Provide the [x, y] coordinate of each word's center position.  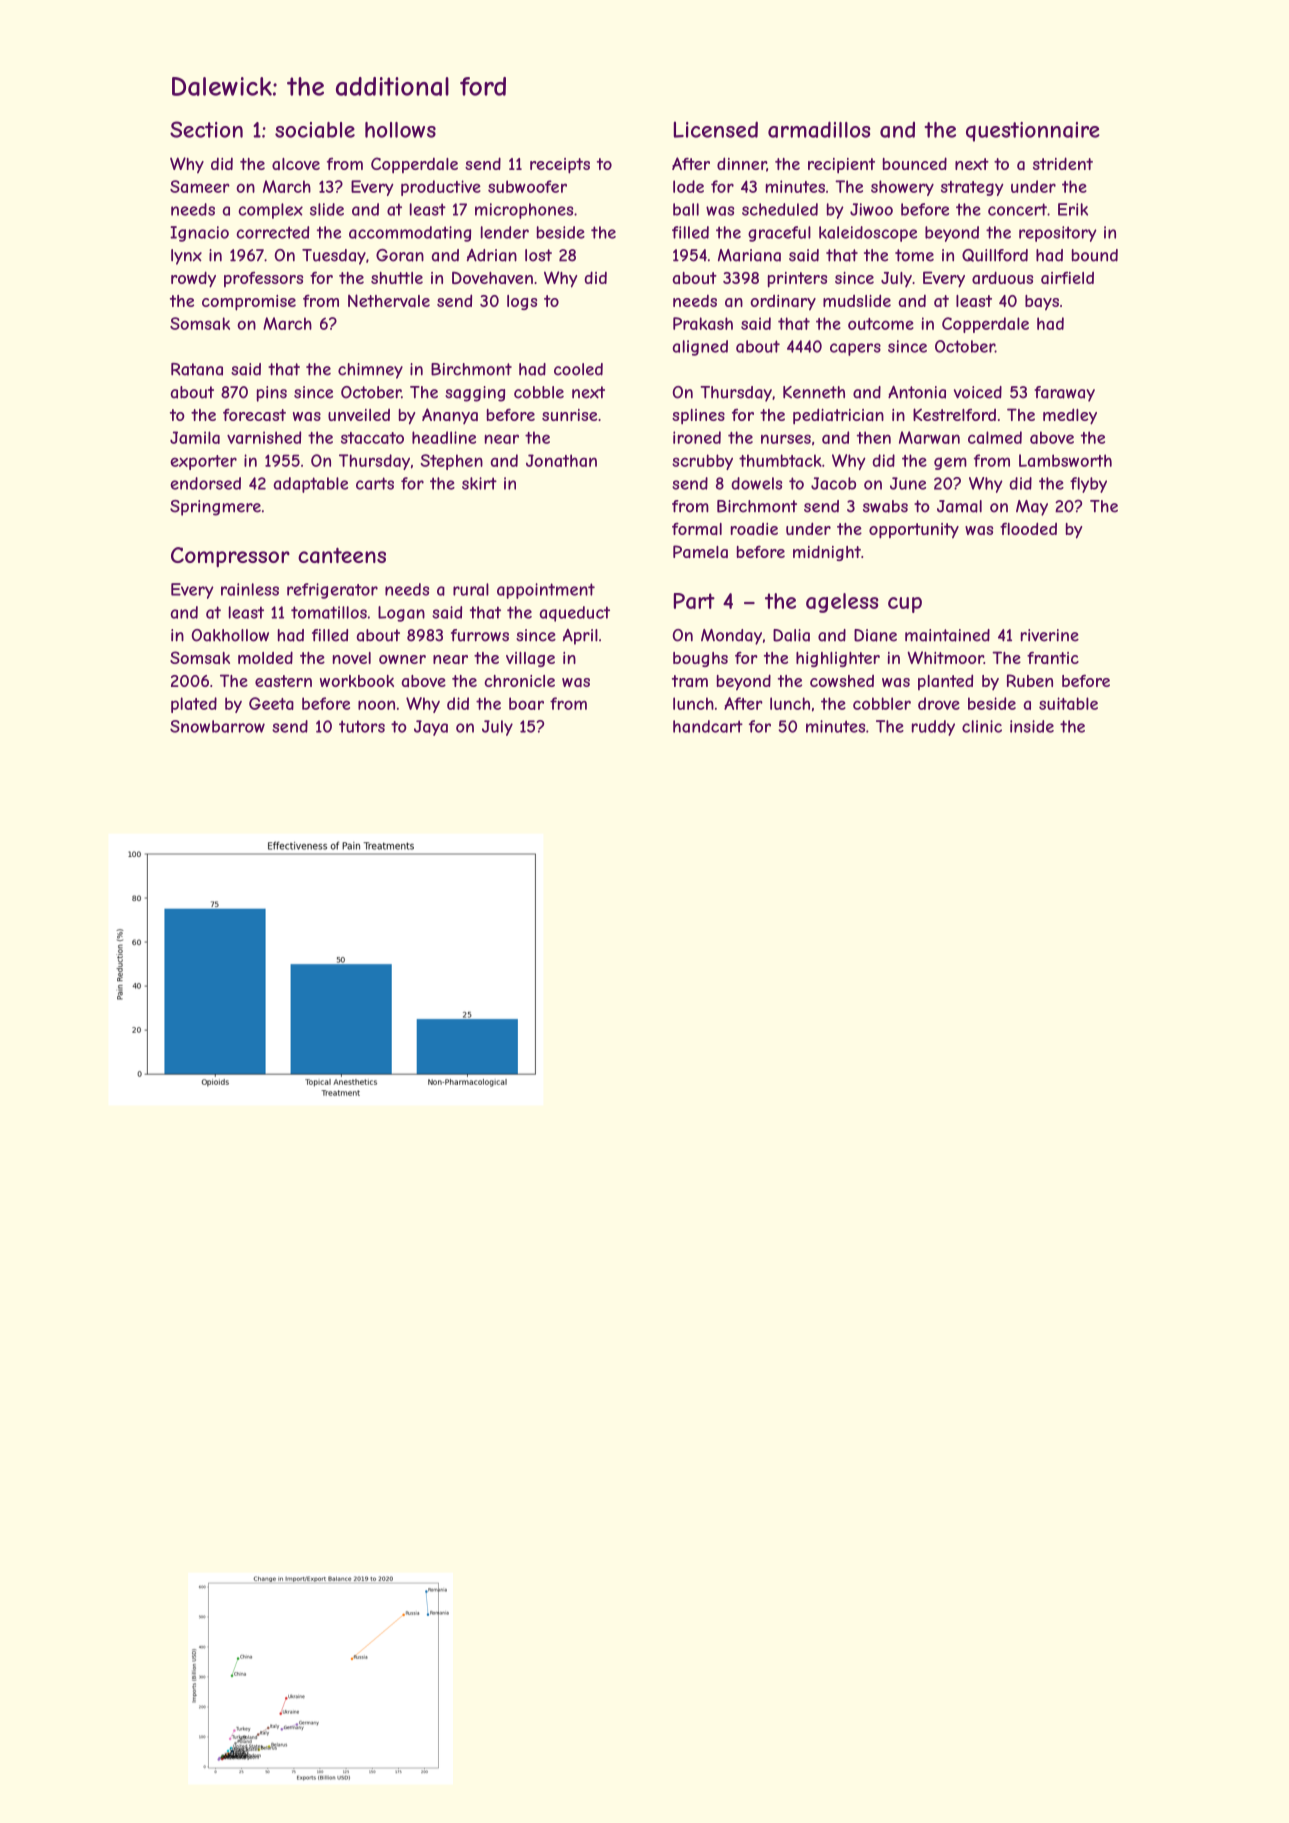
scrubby [702, 462]
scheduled [780, 209]
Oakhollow [230, 635]
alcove [296, 164]
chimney [370, 371]
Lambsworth [1065, 460]
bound [1095, 255]
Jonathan [561, 460]
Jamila [195, 437]
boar [526, 703]
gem [950, 463]
